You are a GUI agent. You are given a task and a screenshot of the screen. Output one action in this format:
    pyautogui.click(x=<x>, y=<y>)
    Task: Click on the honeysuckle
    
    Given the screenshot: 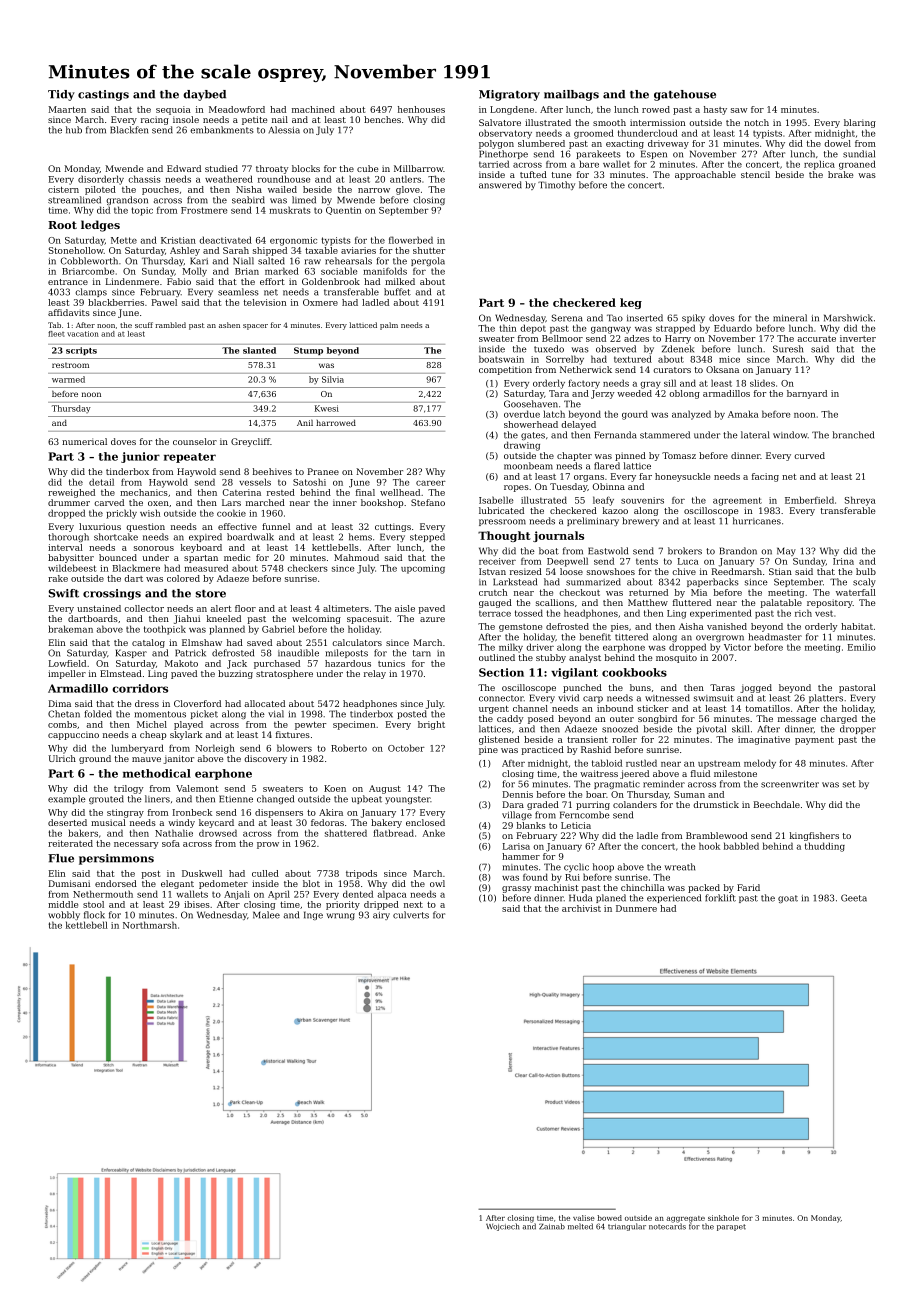 What is the action you would take?
    pyautogui.click(x=682, y=477)
